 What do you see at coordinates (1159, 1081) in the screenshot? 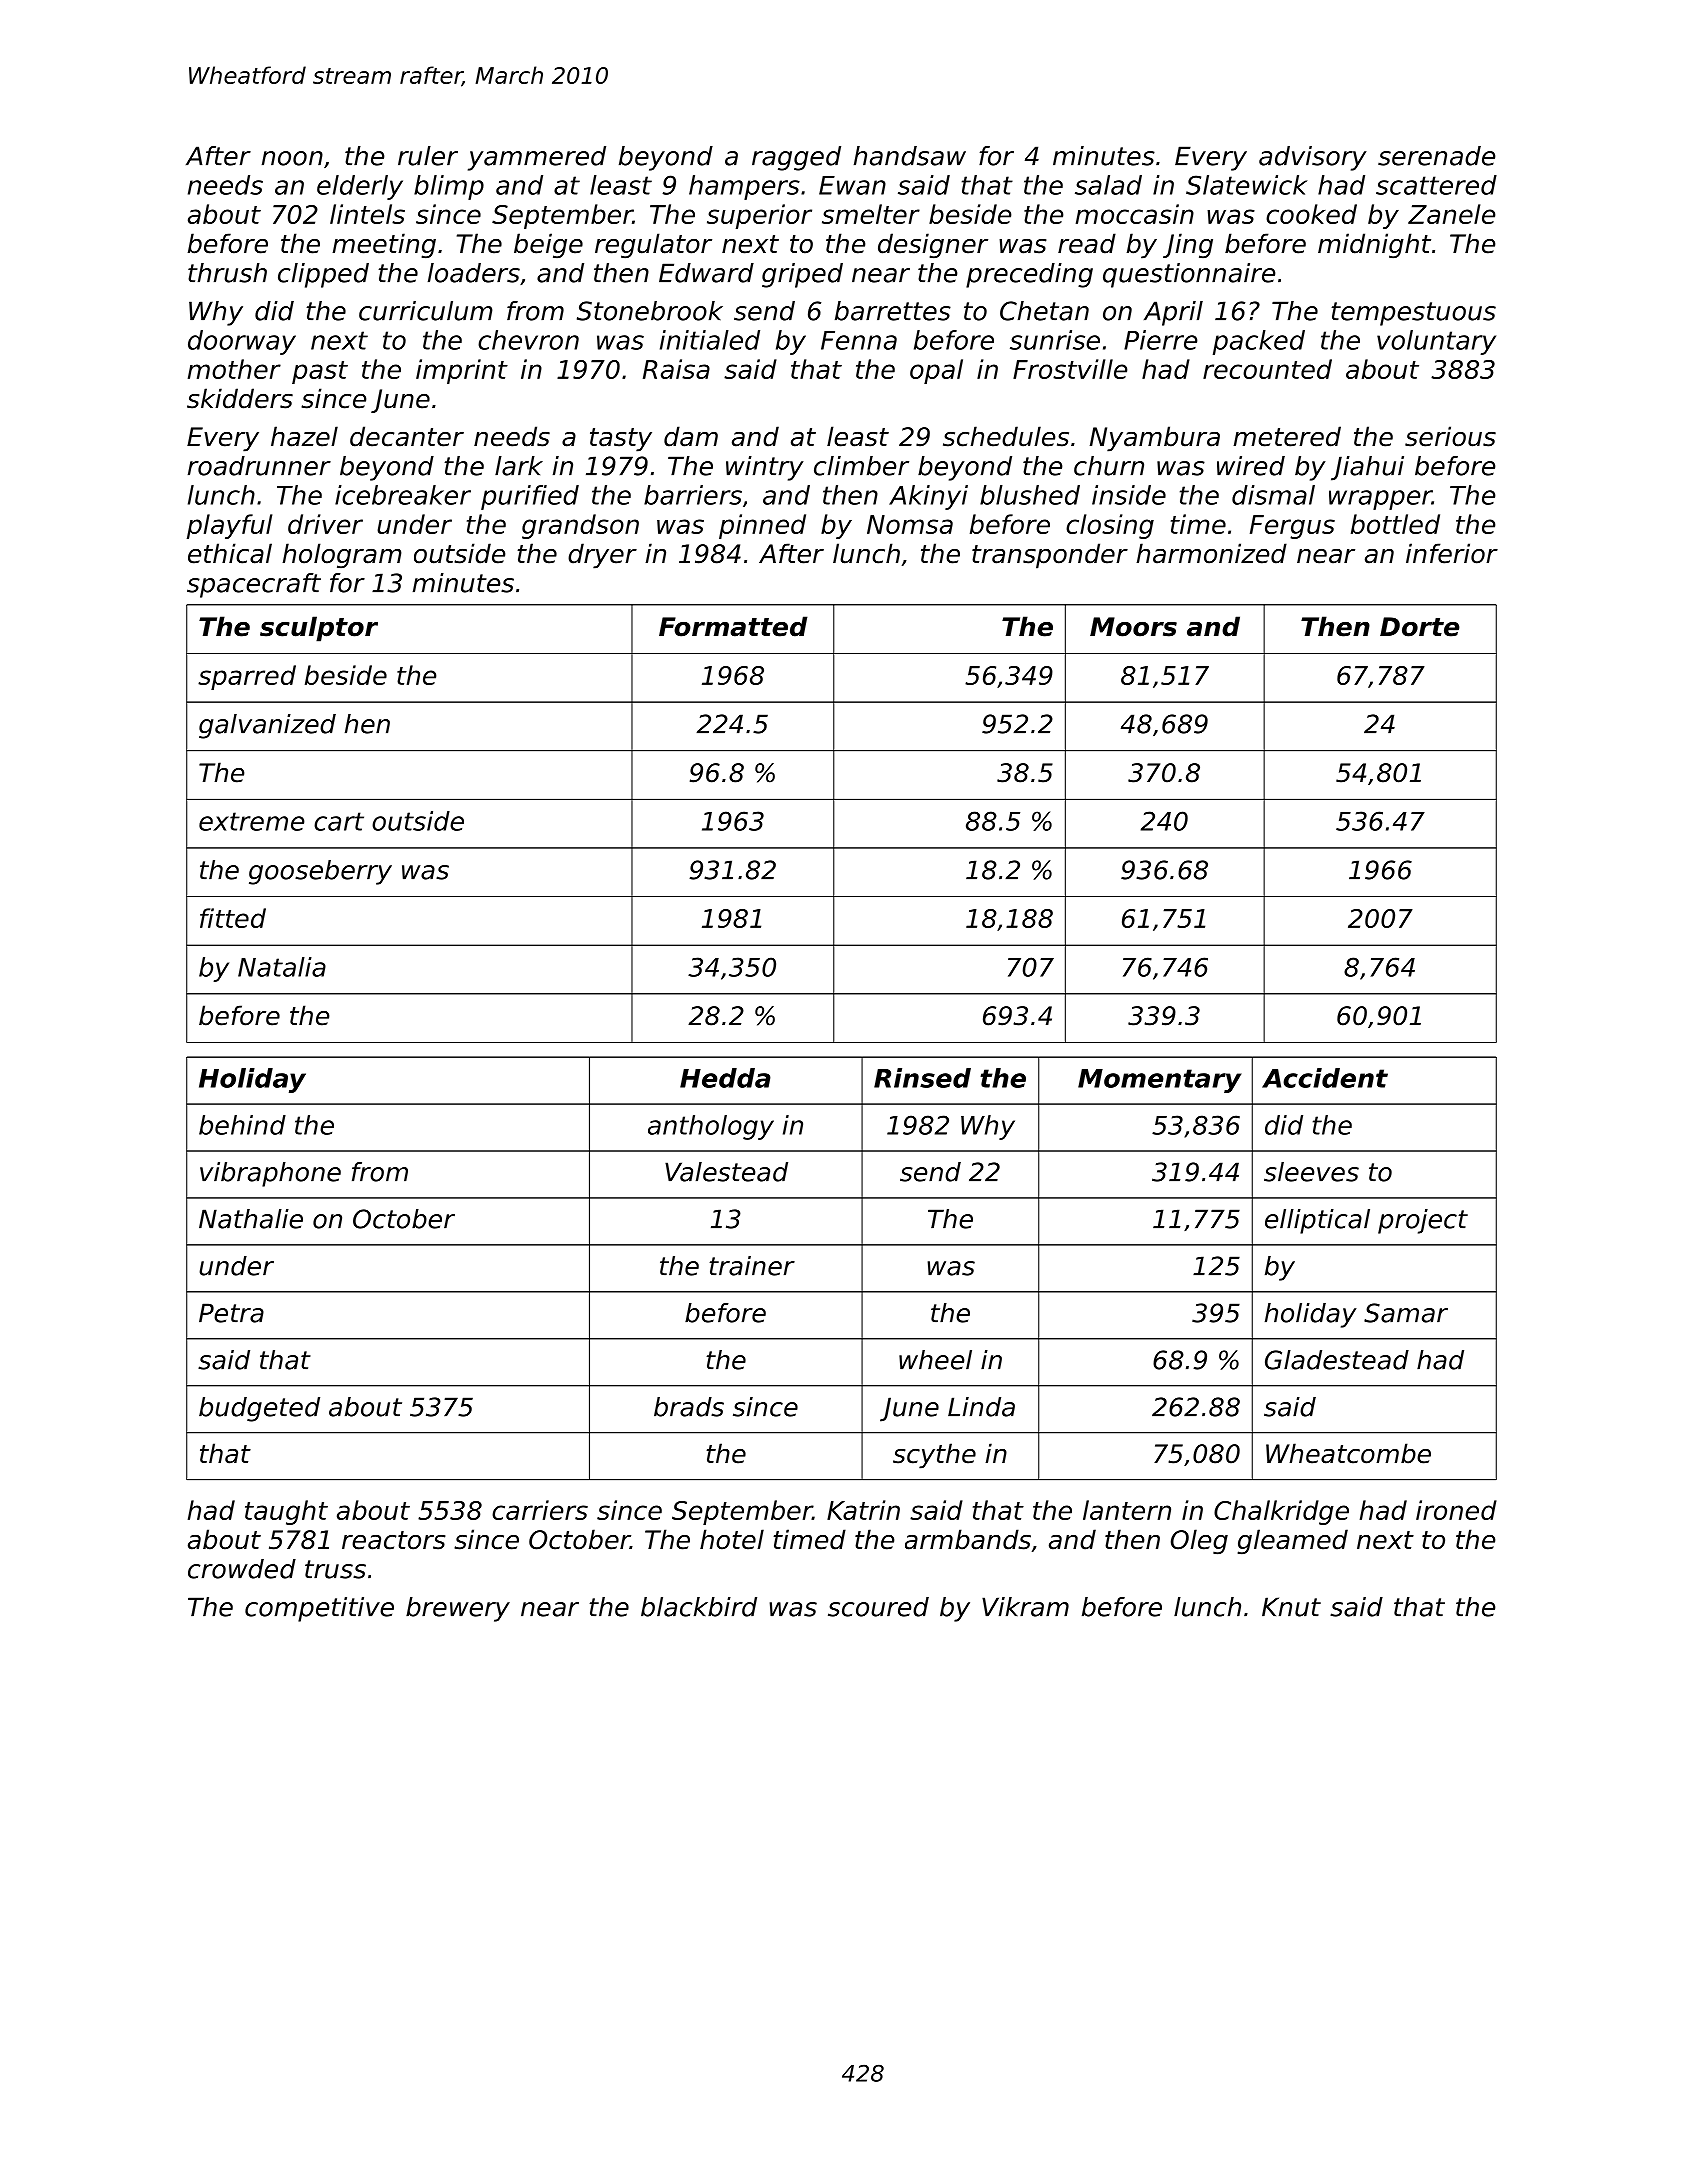
I see `Momentary` at bounding box center [1159, 1081].
